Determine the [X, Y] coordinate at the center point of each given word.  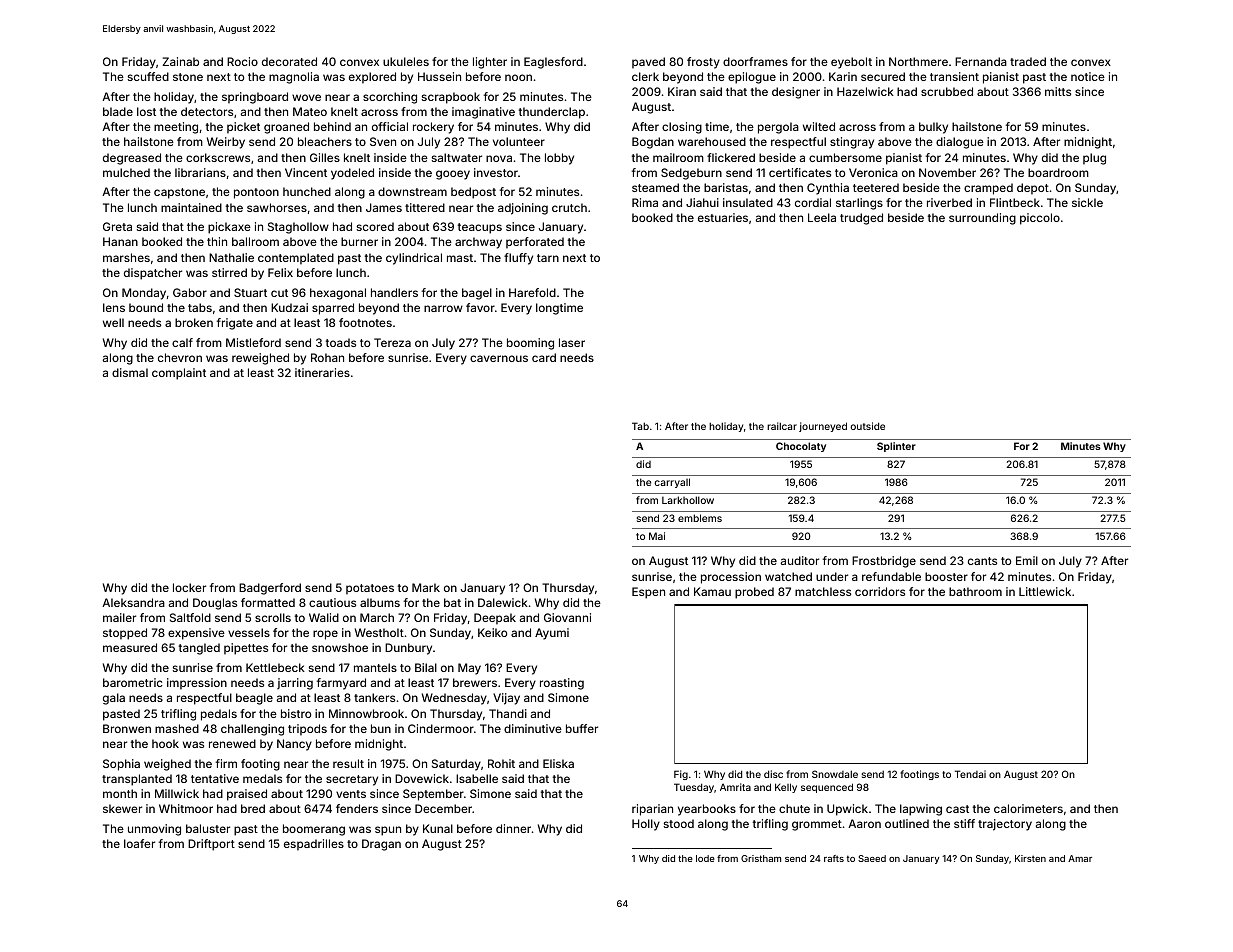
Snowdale [835, 774]
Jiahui [702, 202]
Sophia [121, 765]
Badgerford [270, 589]
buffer [582, 728]
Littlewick [1045, 591]
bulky [933, 128]
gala [114, 699]
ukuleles [406, 61]
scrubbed [947, 91]
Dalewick [503, 602]
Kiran [682, 91]
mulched [126, 172]
